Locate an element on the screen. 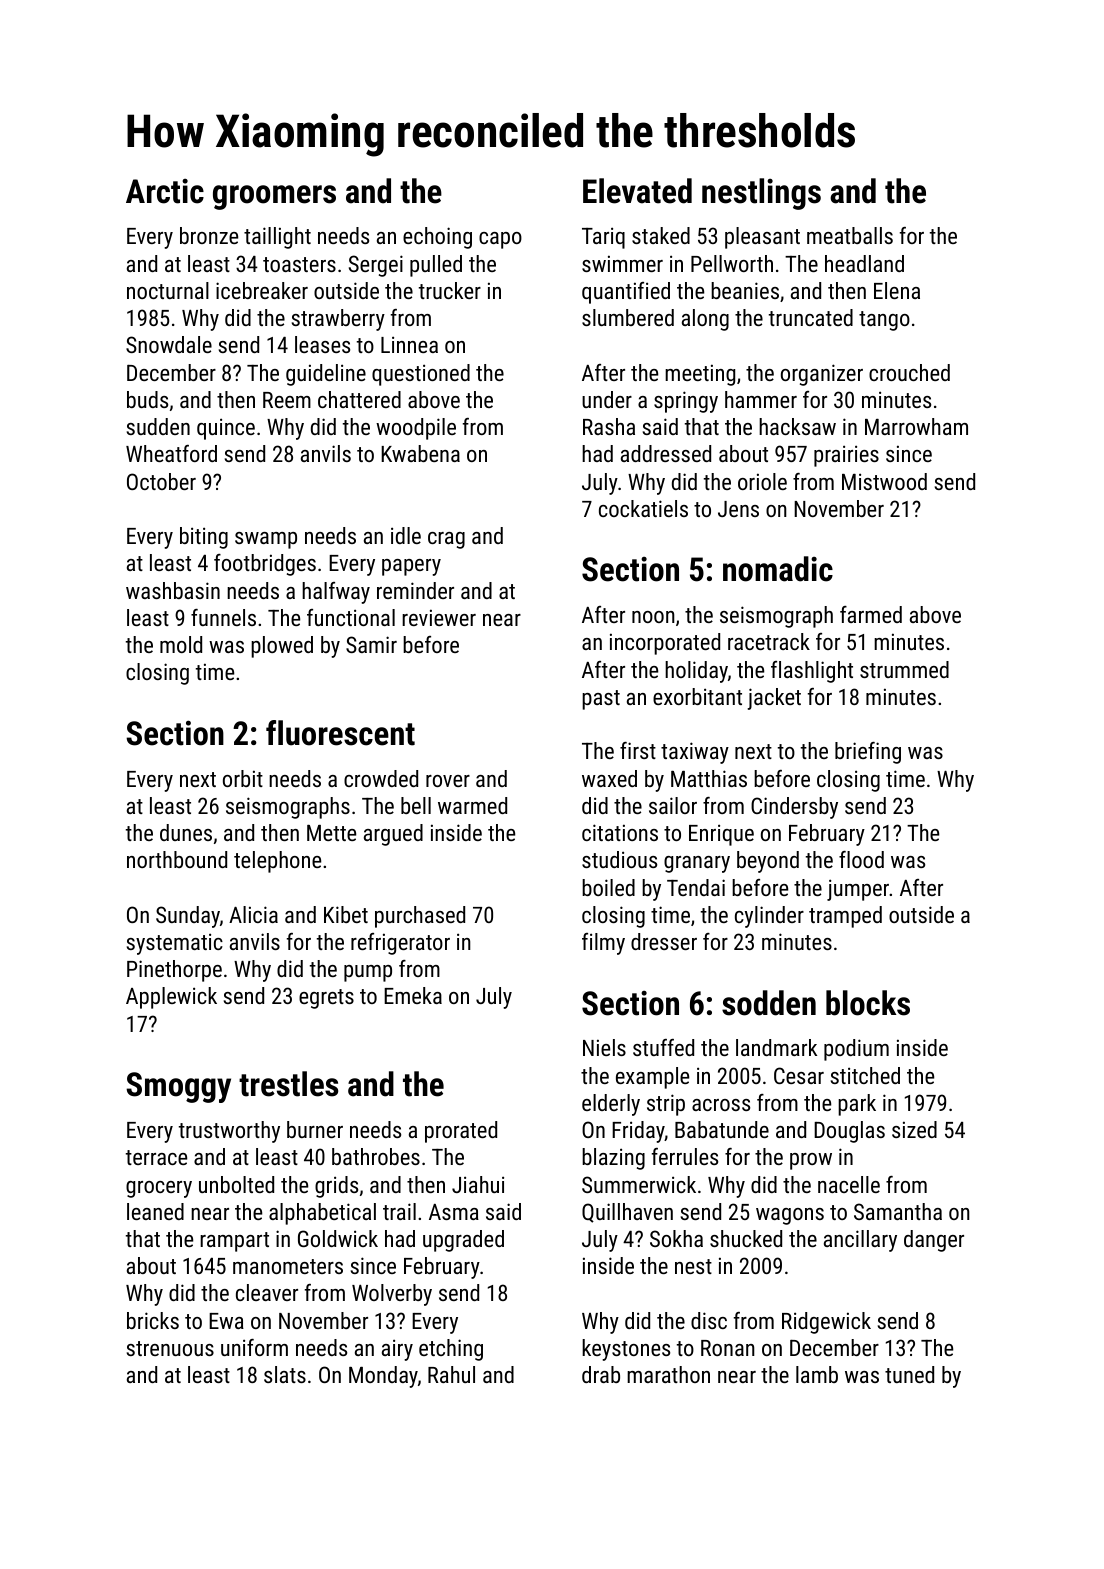 This screenshot has height=1569, width=1104. groomers is located at coordinates (274, 197).
